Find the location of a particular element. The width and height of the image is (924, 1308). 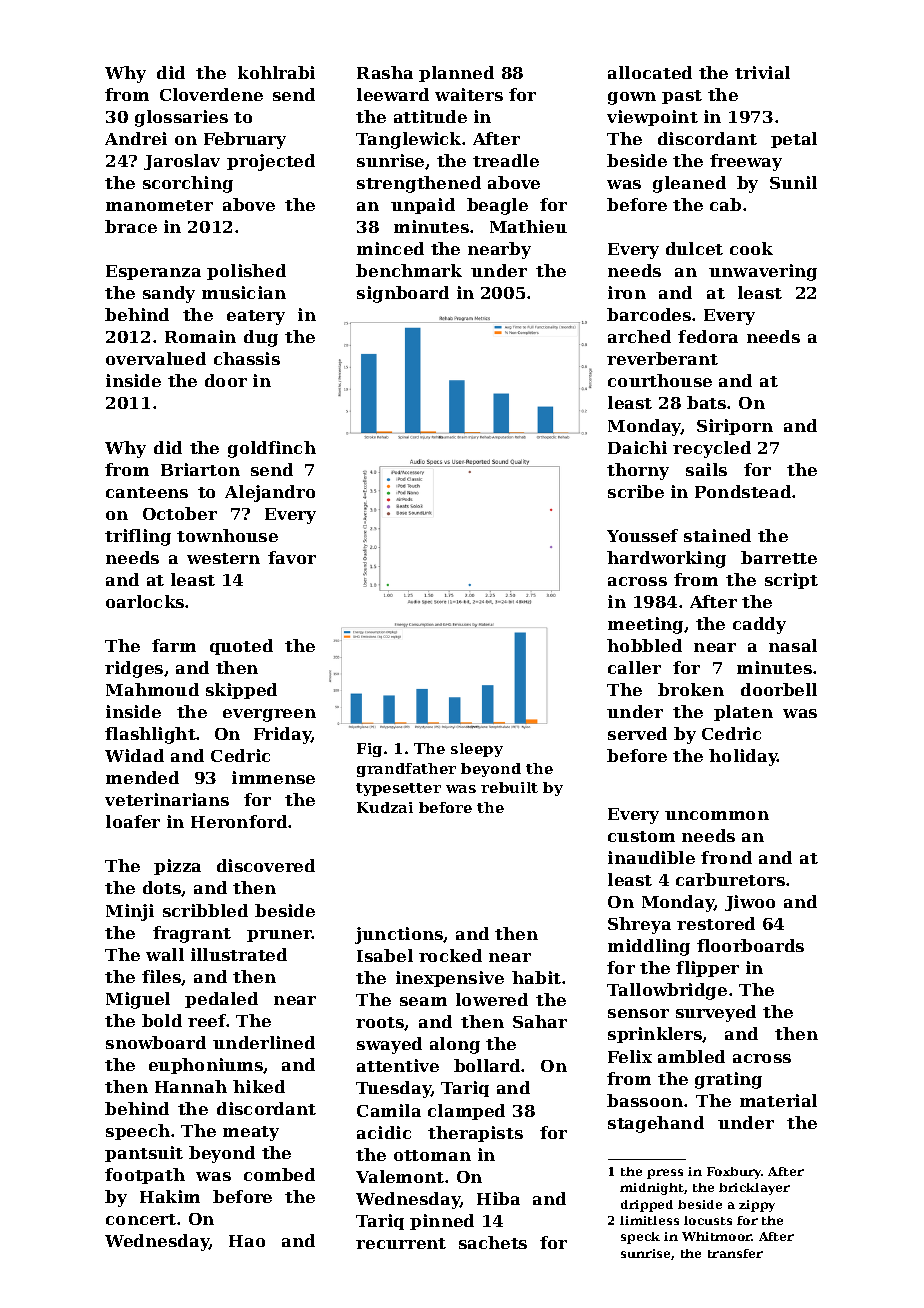

served is located at coordinates (637, 733).
